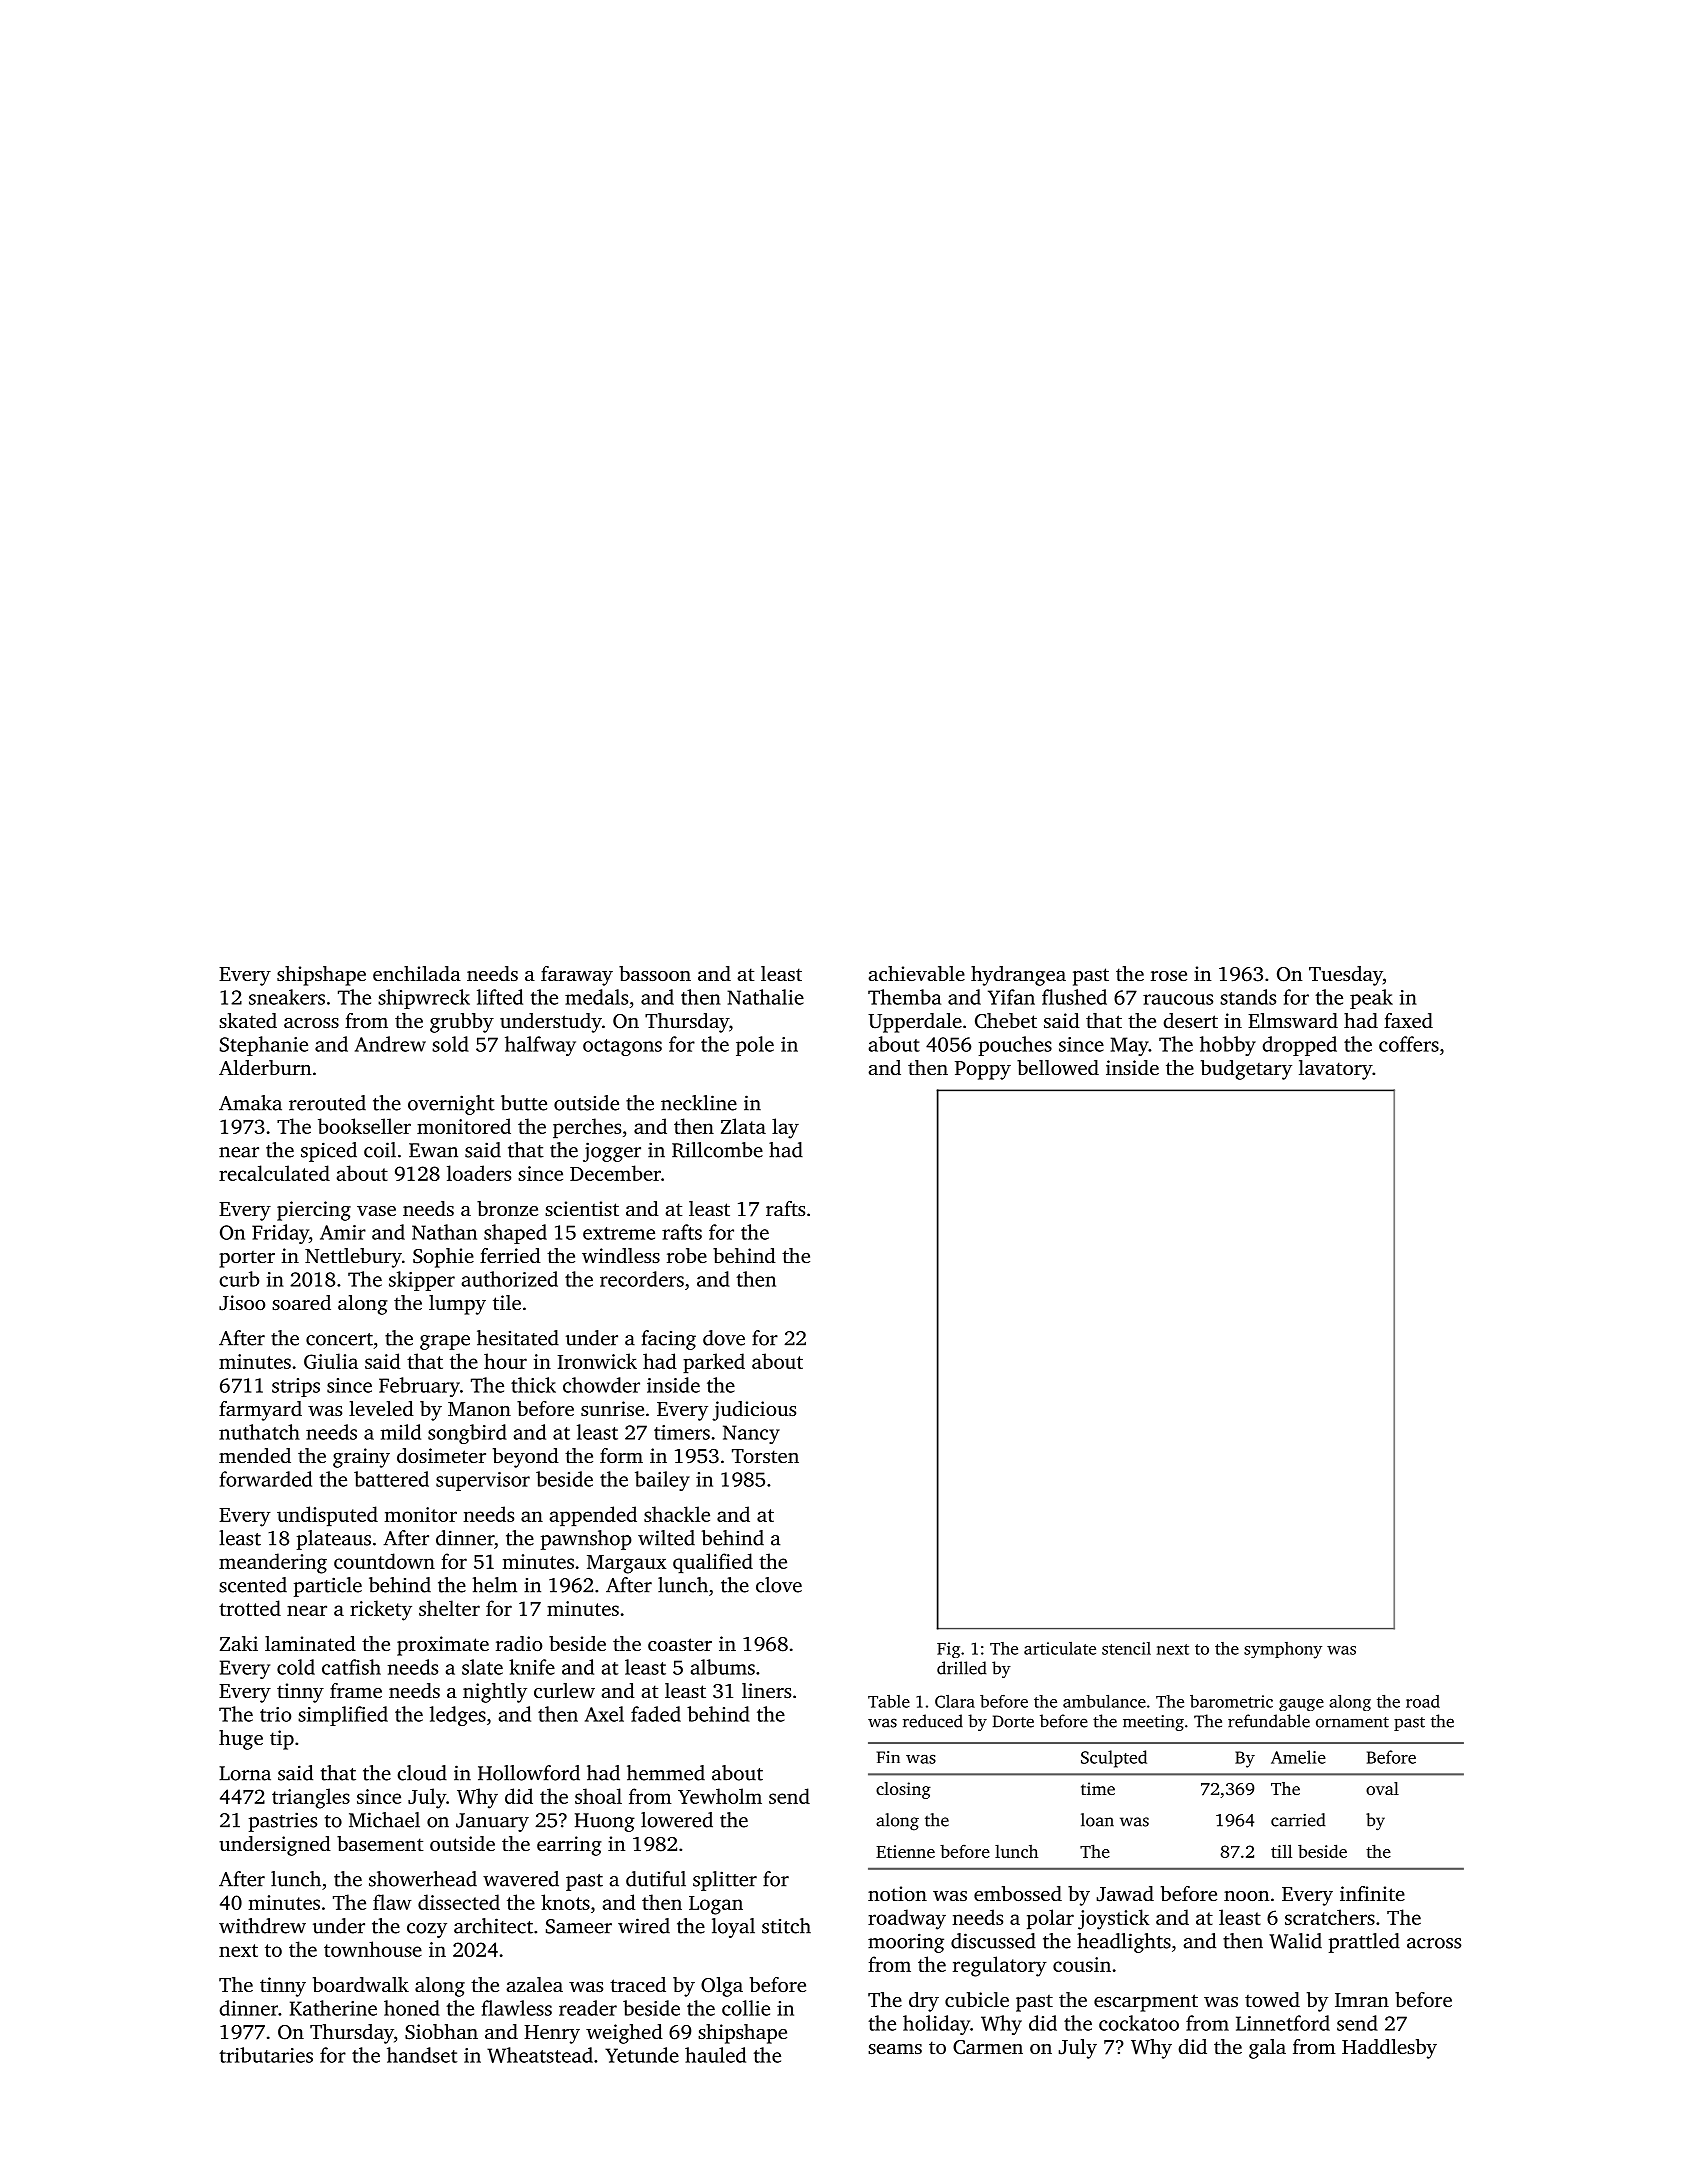 Image resolution: width=1683 pixels, height=2178 pixels. Describe the element at coordinates (1352, 1722) in the document. I see `ornament` at that location.
